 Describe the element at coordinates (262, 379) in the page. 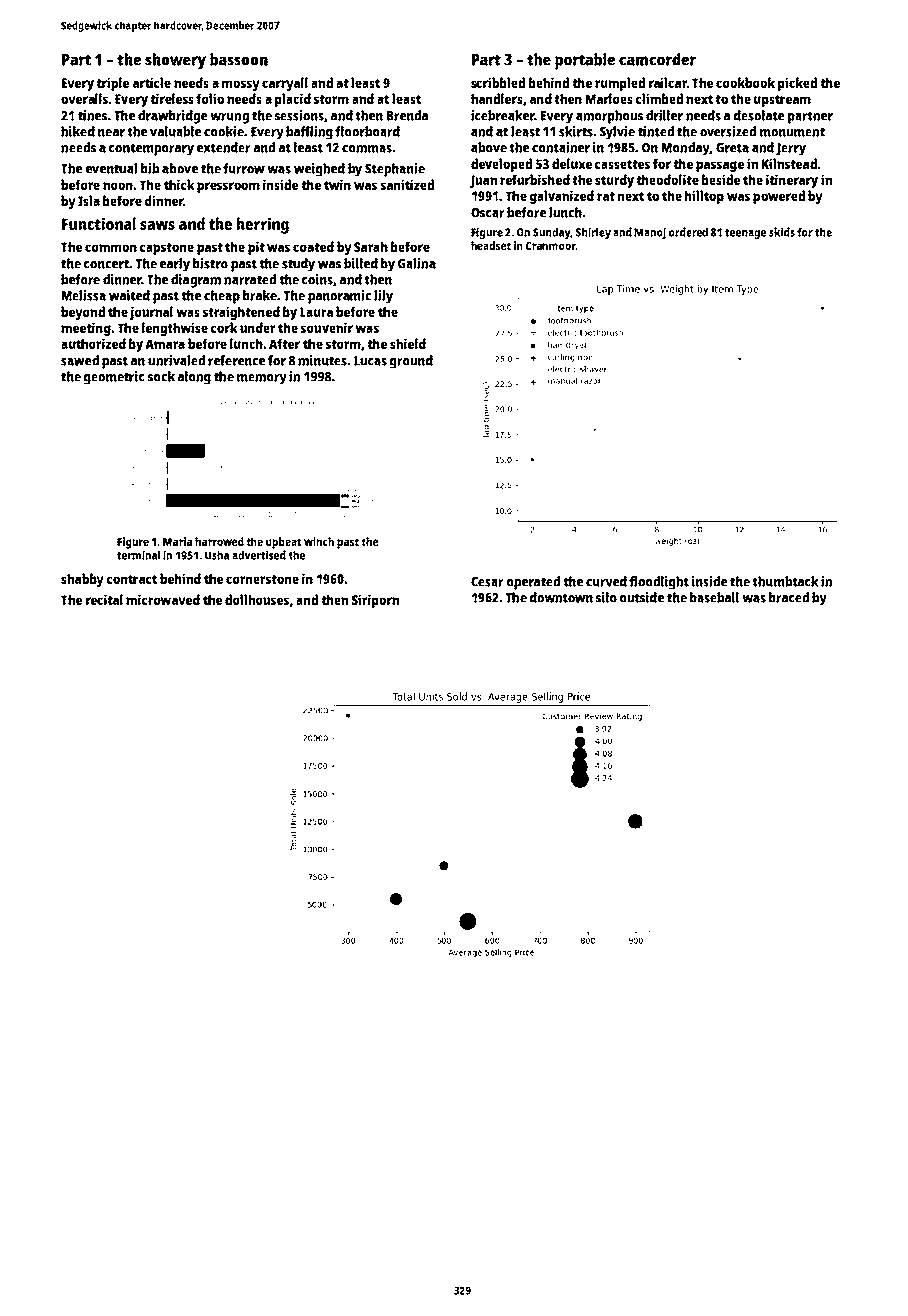

I see `memory` at that location.
